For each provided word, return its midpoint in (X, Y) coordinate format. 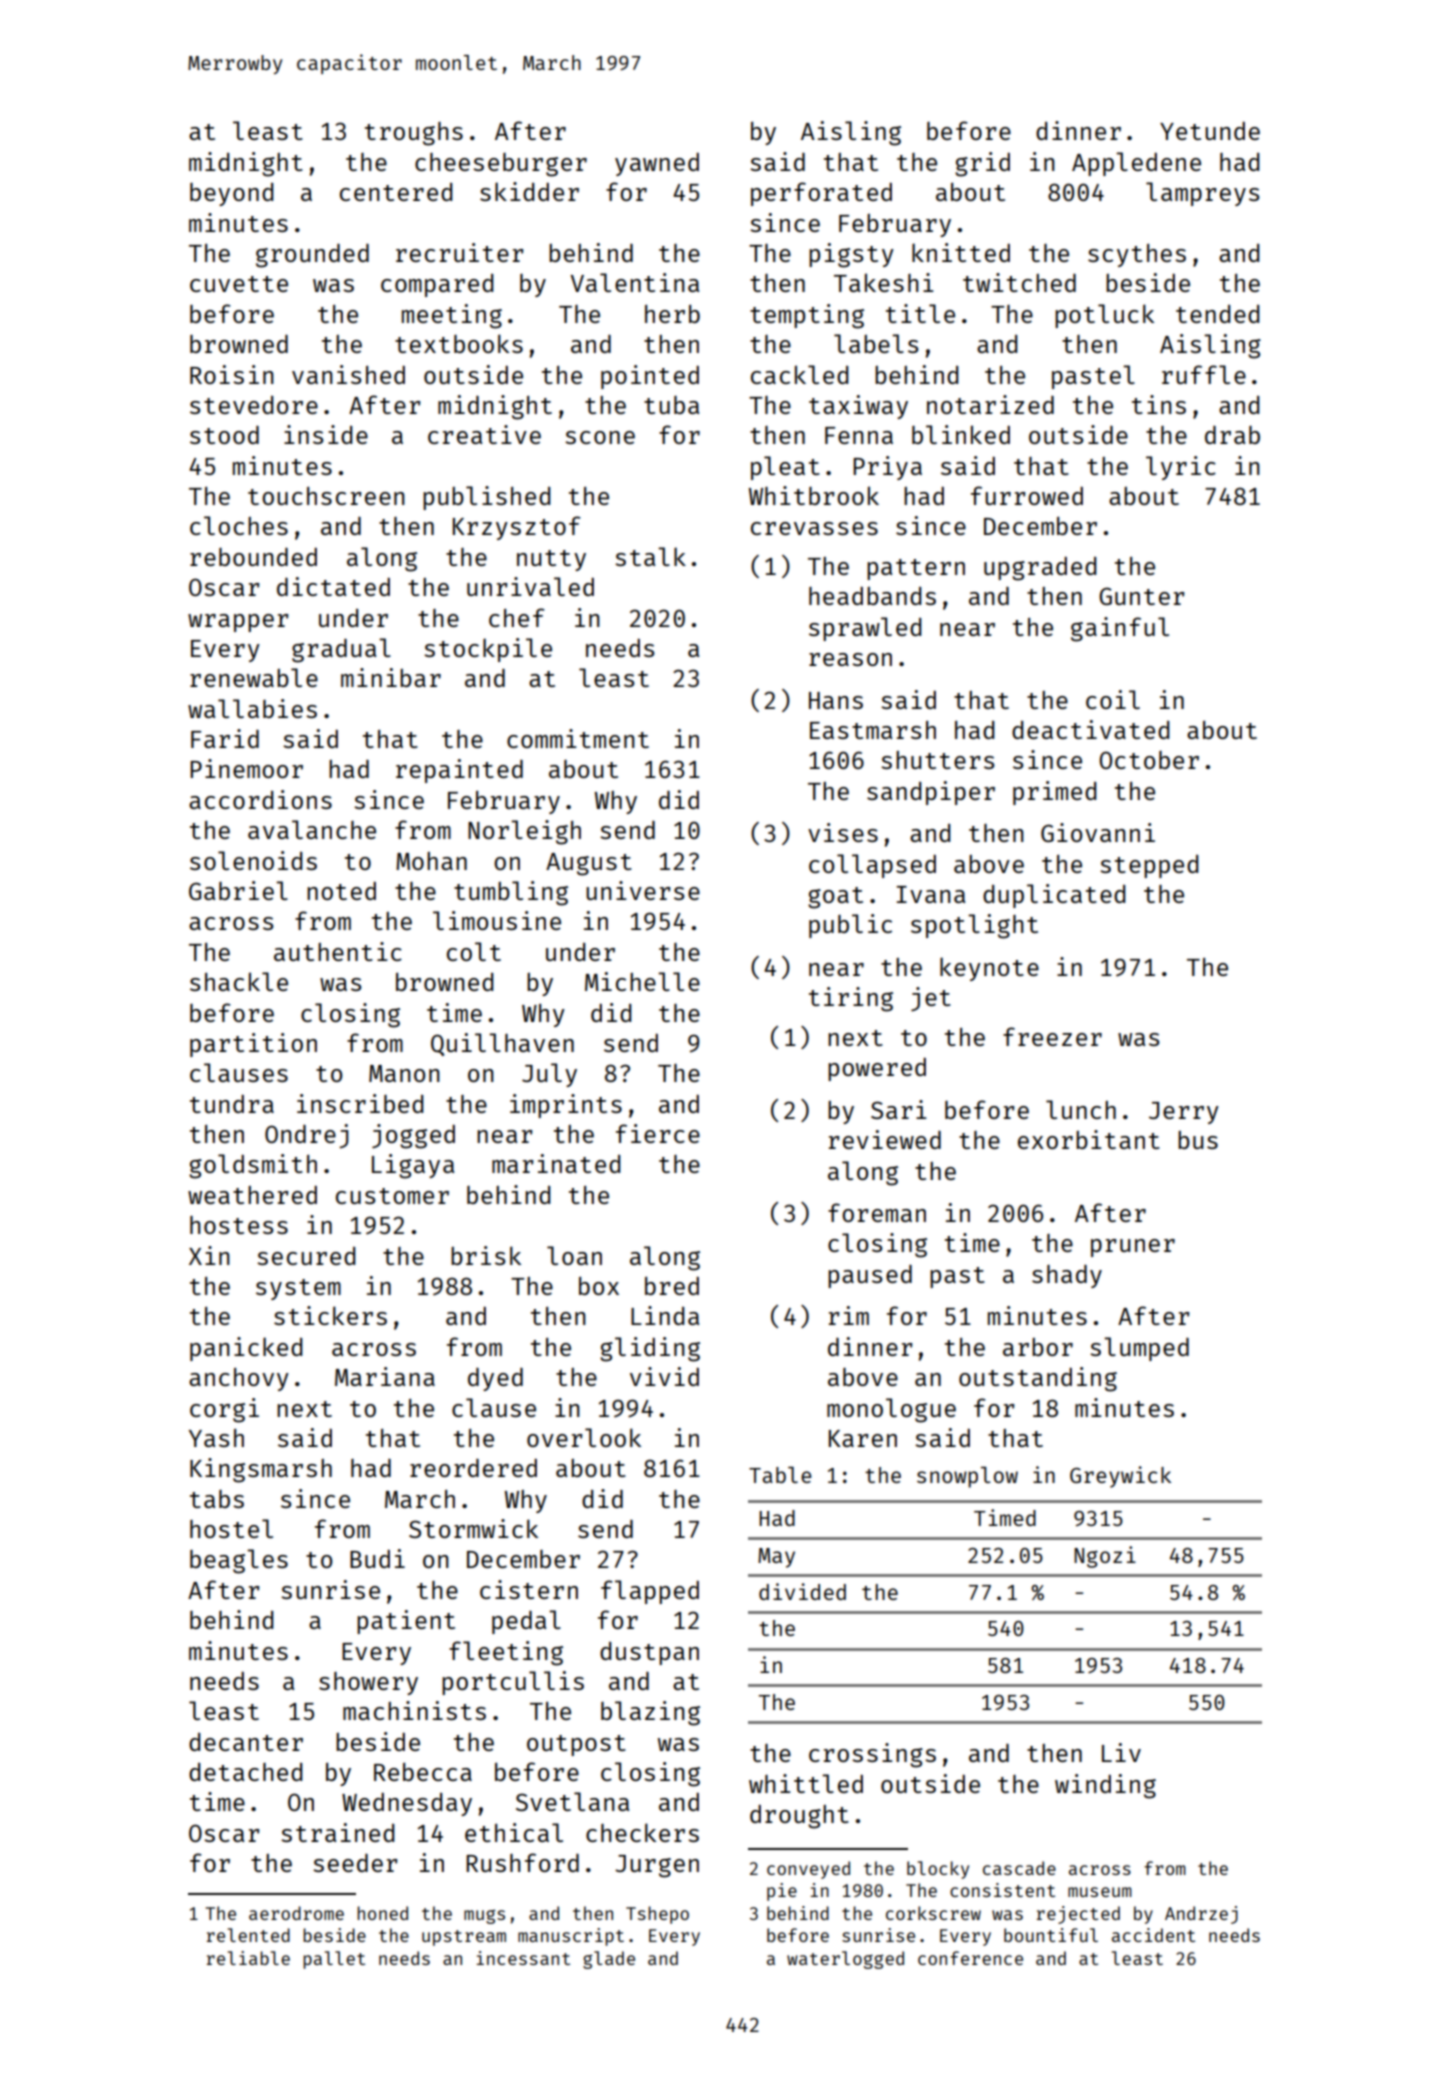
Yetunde (1210, 131)
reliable (248, 1958)
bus (1198, 1140)
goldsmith (253, 1166)
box (599, 1286)
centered (396, 192)
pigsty (851, 255)
